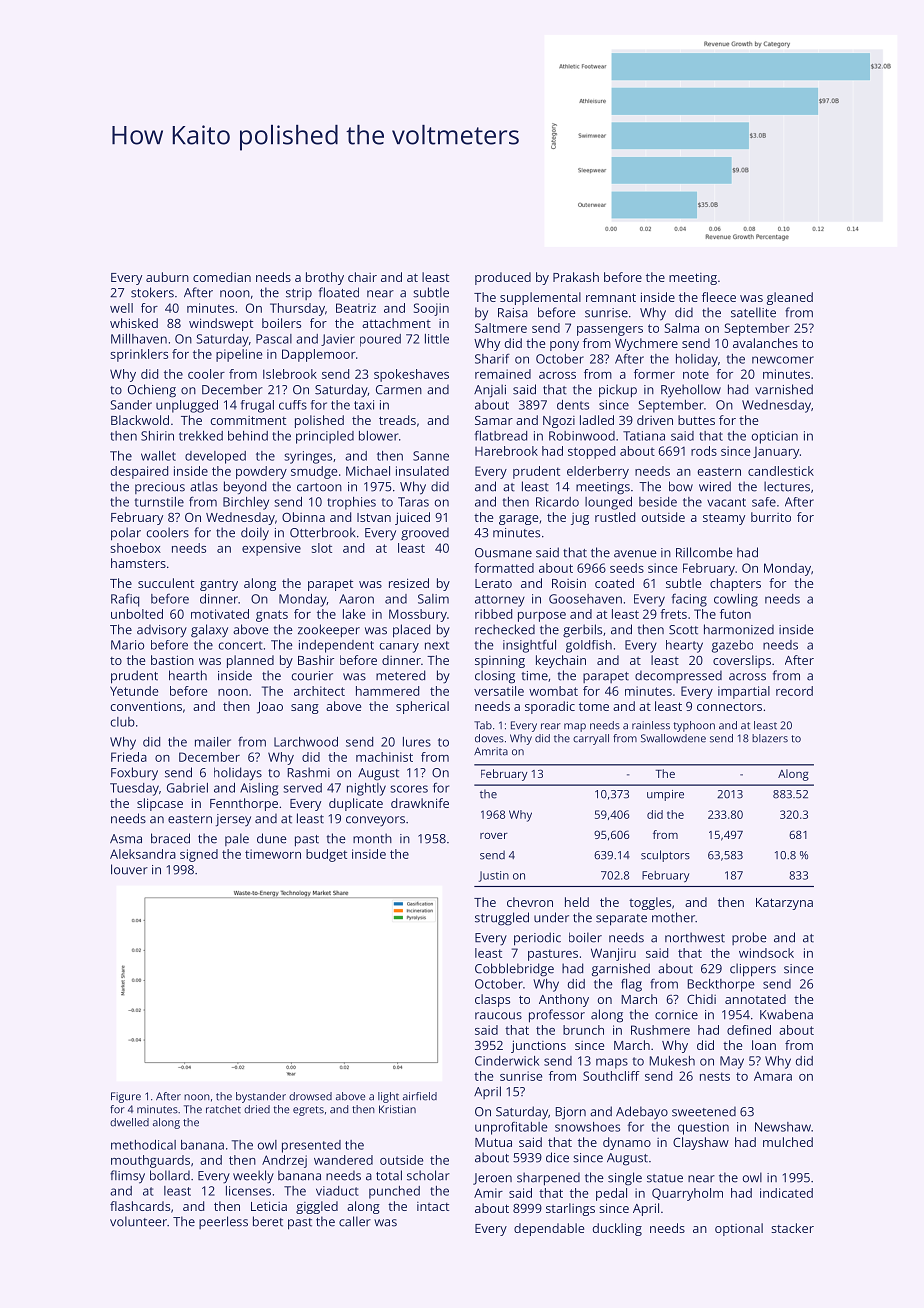 This screenshot has width=924, height=1308. What do you see at coordinates (223, 1109) in the screenshot?
I see `ratchet` at bounding box center [223, 1109].
